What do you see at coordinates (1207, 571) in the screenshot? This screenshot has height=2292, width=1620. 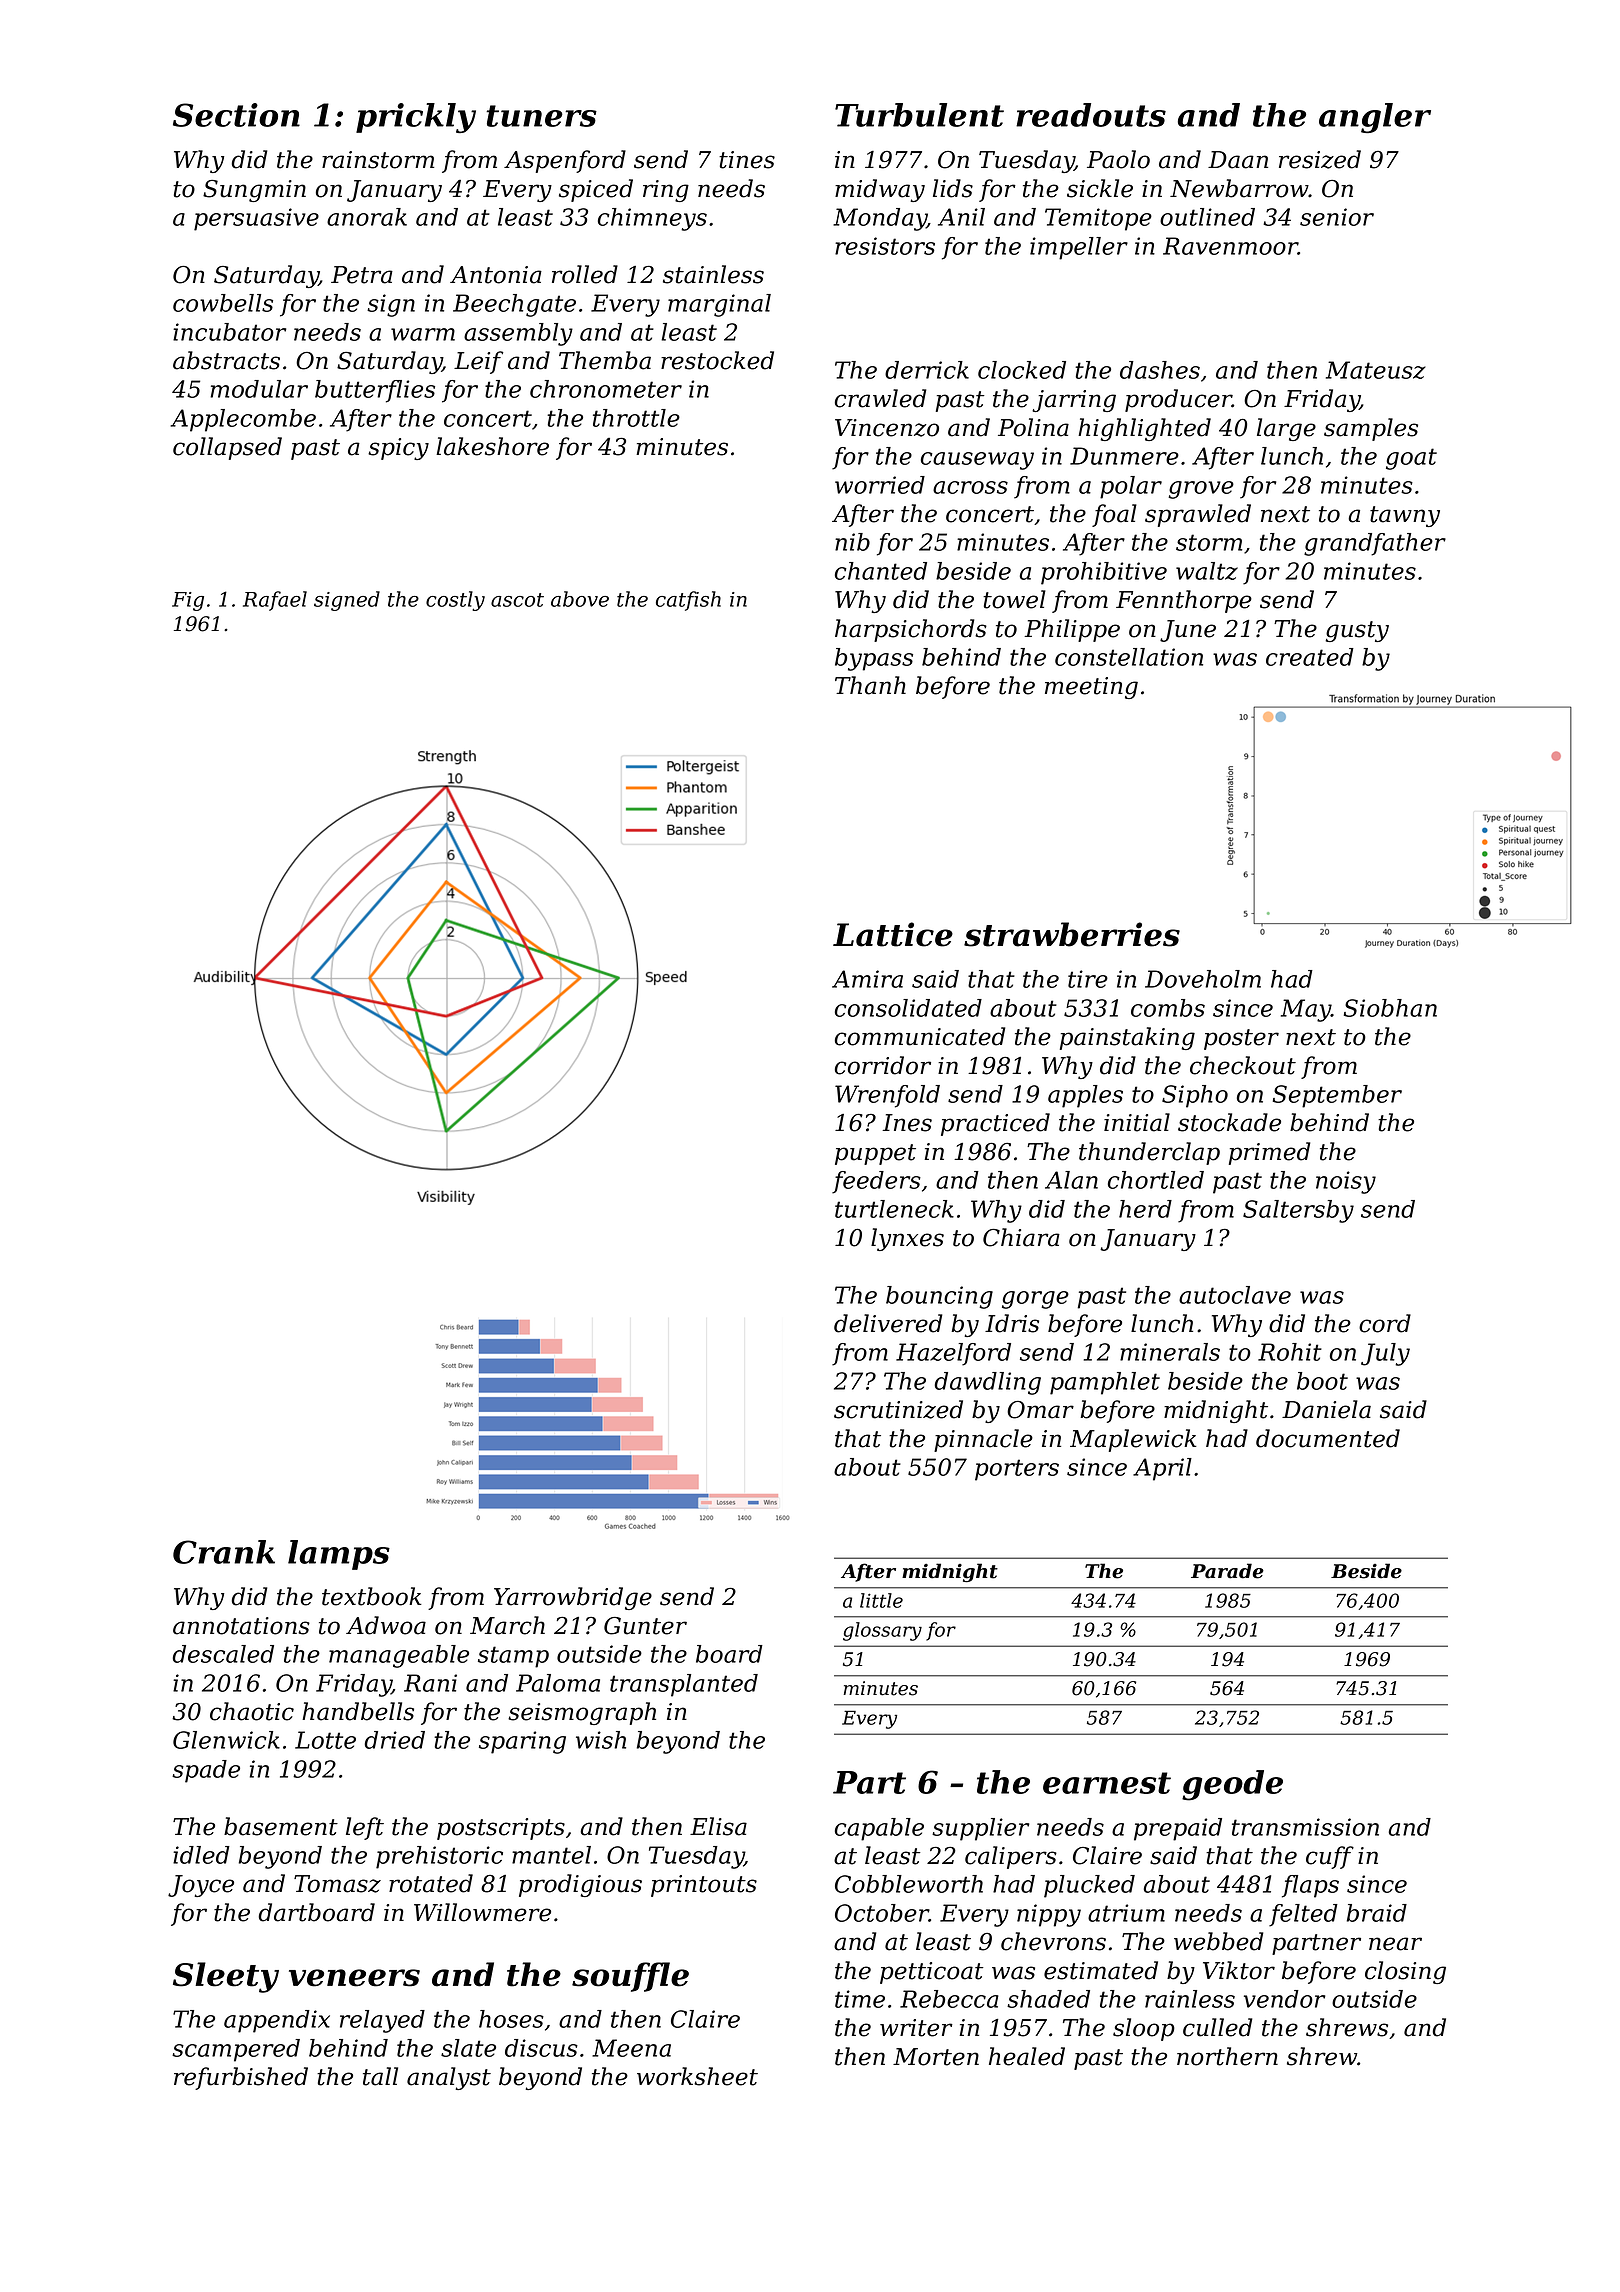 I see `waltz` at bounding box center [1207, 571].
